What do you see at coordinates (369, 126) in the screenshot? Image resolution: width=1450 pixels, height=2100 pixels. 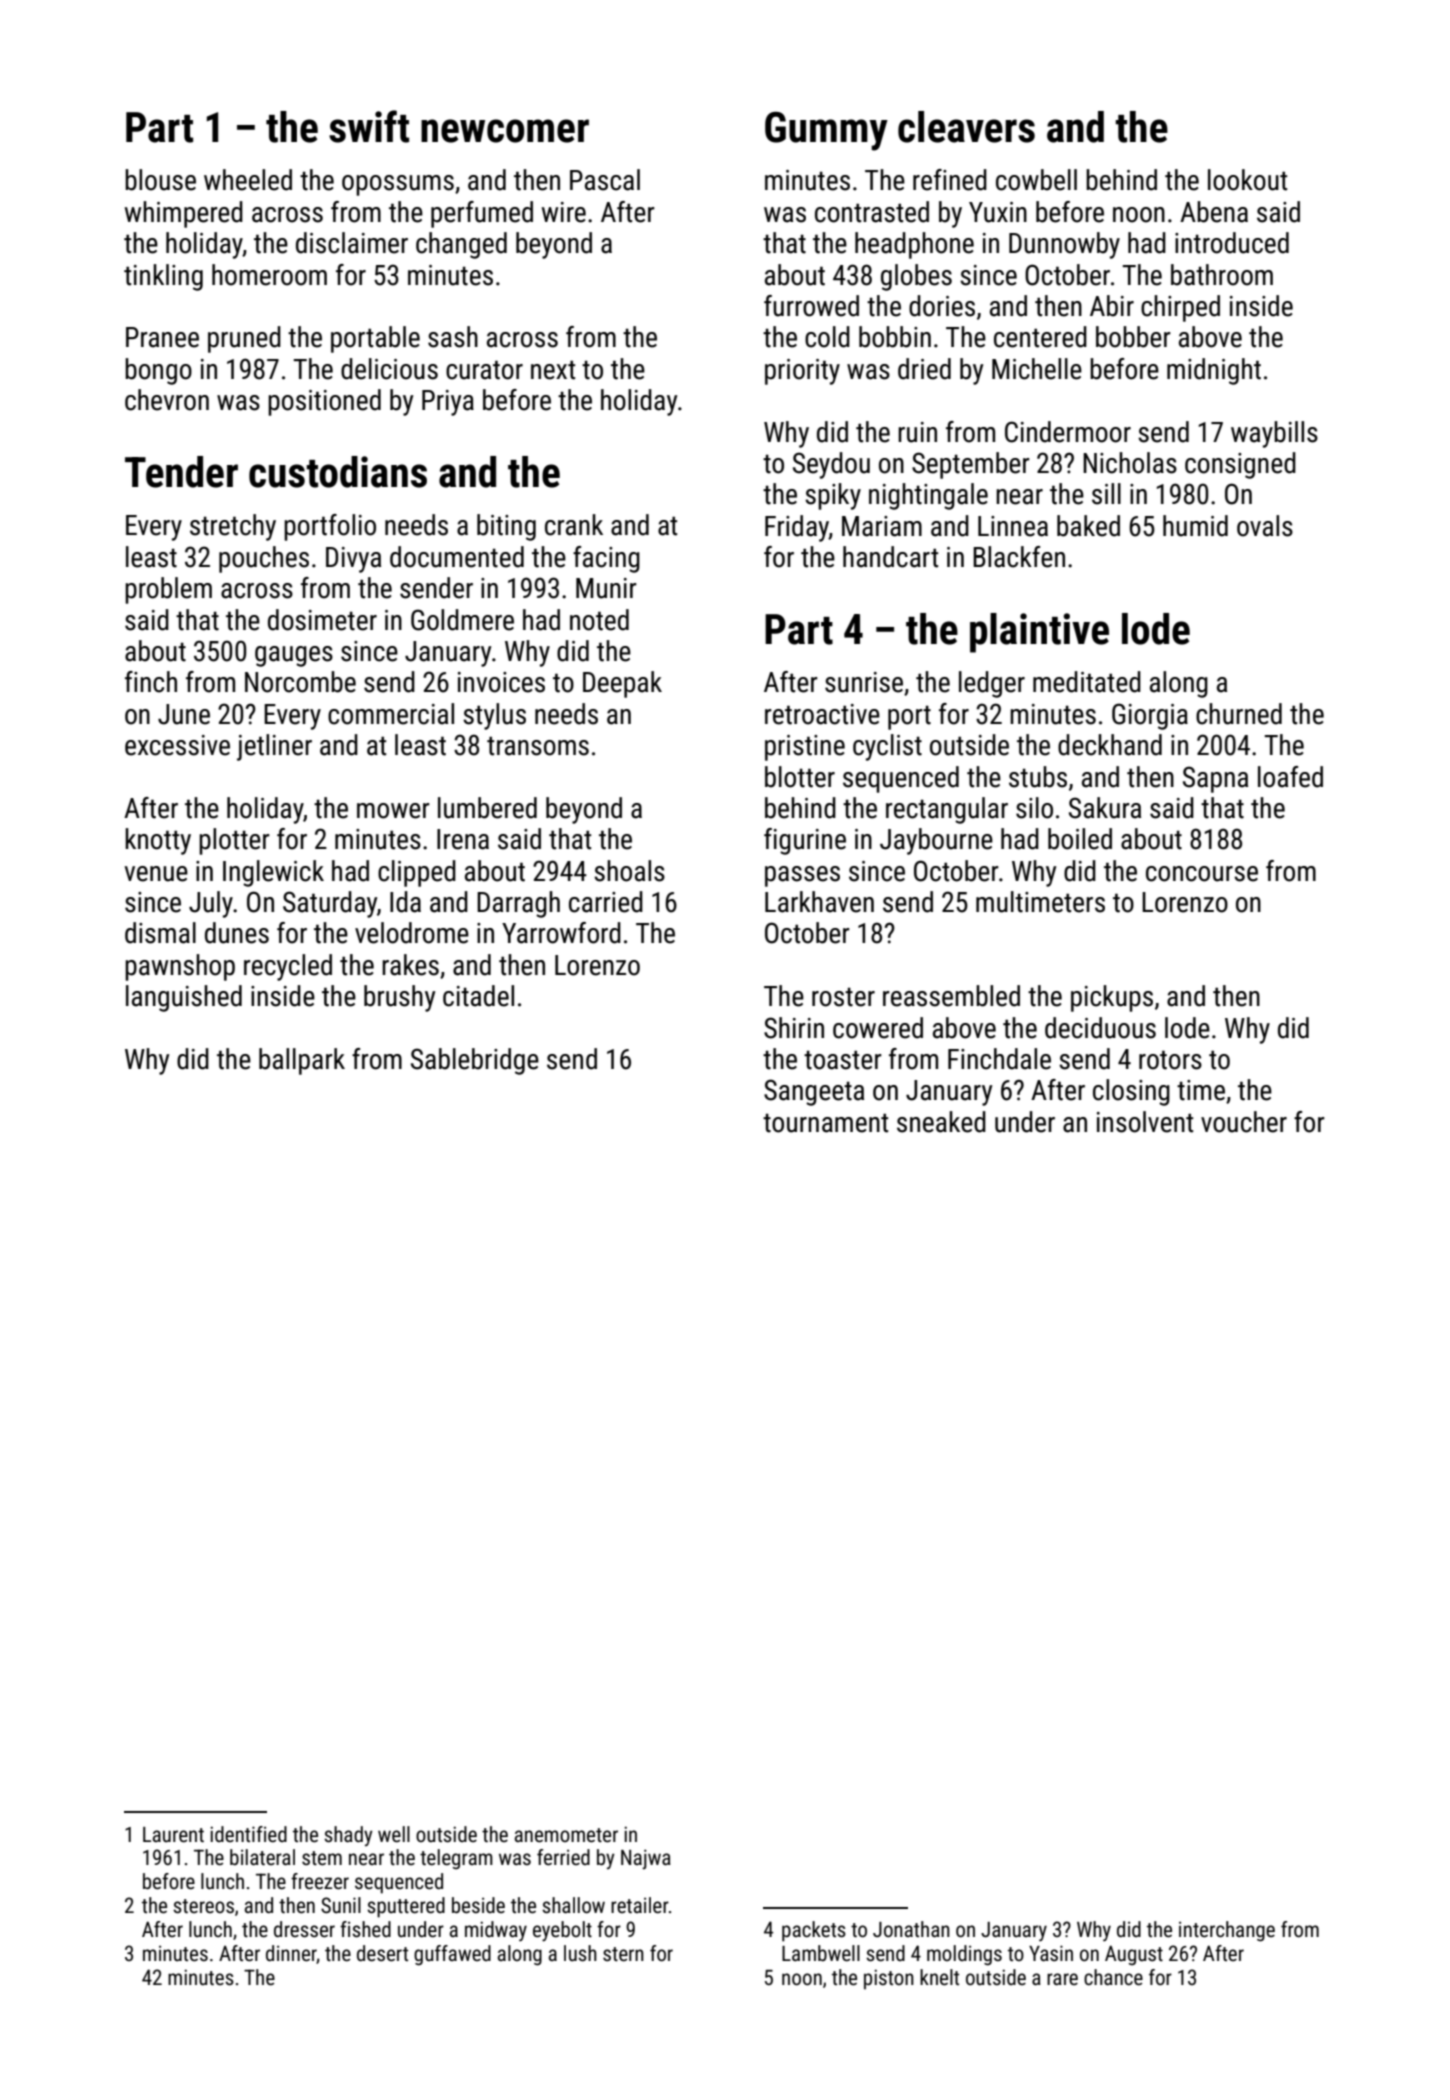 I see `swift` at bounding box center [369, 126].
